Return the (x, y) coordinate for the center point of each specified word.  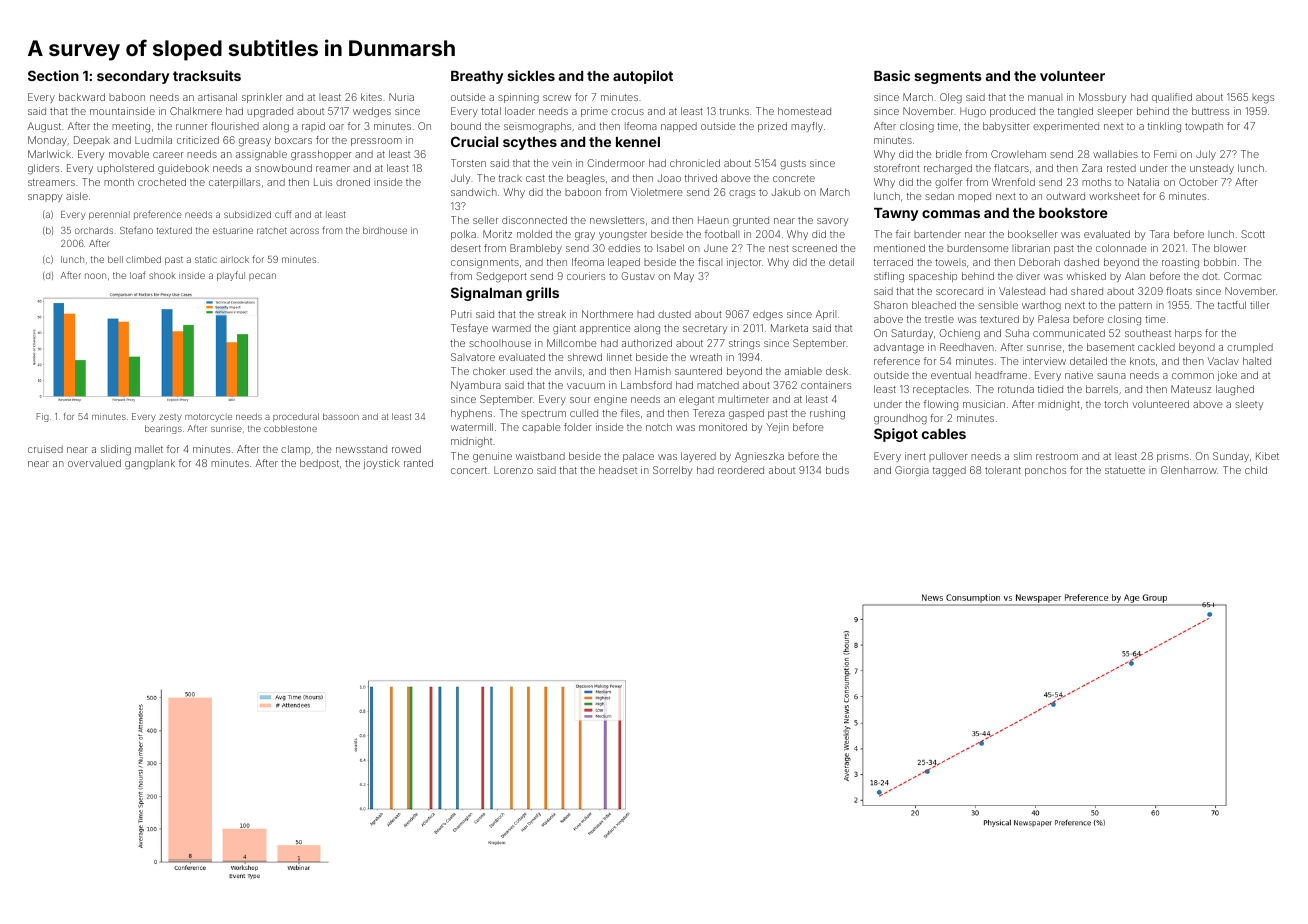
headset (618, 470)
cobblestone (290, 428)
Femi (1165, 154)
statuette (1125, 470)
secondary (133, 77)
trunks (734, 111)
